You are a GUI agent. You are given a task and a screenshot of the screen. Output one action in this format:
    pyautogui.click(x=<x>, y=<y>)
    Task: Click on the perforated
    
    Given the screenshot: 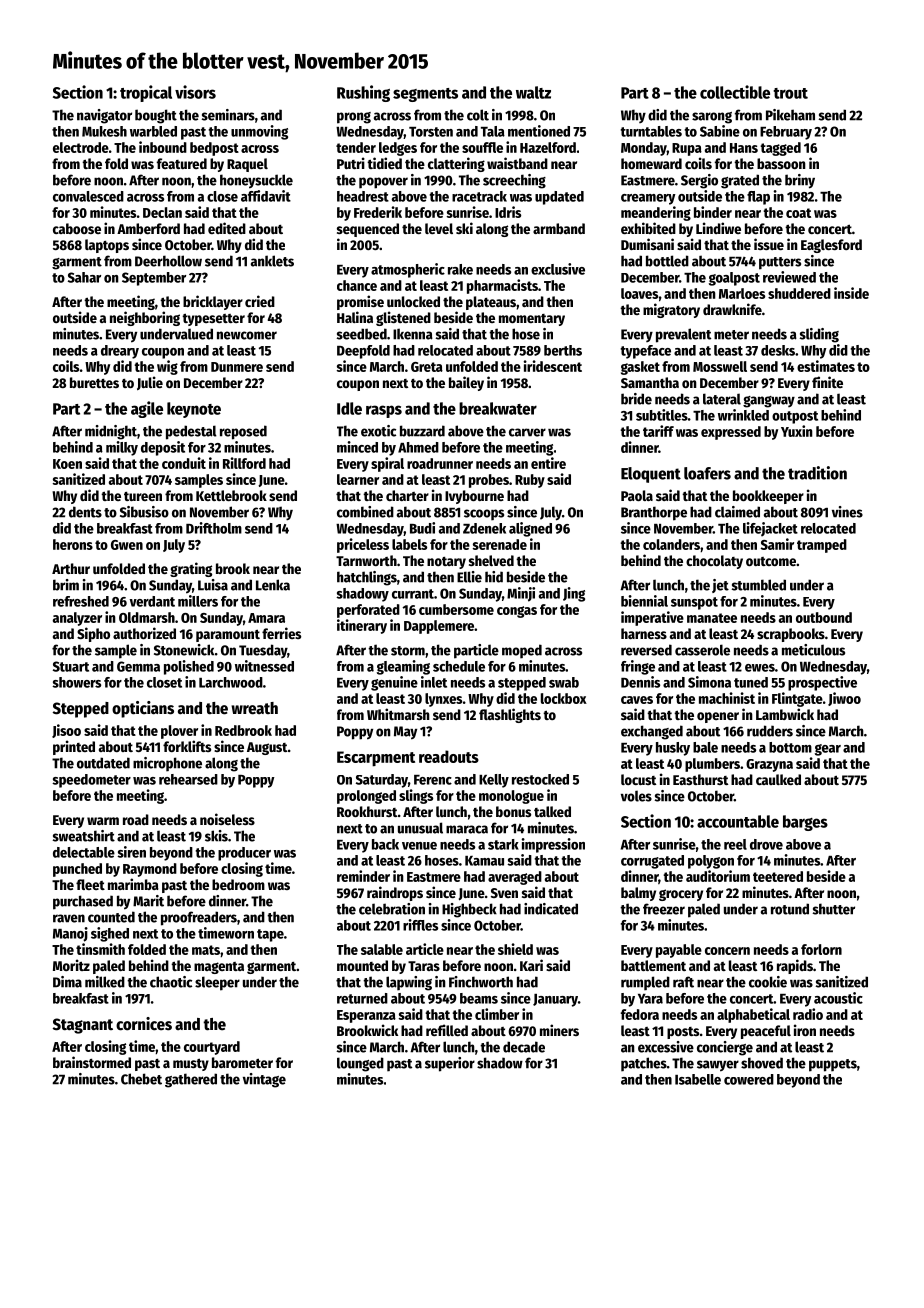 What is the action you would take?
    pyautogui.click(x=368, y=611)
